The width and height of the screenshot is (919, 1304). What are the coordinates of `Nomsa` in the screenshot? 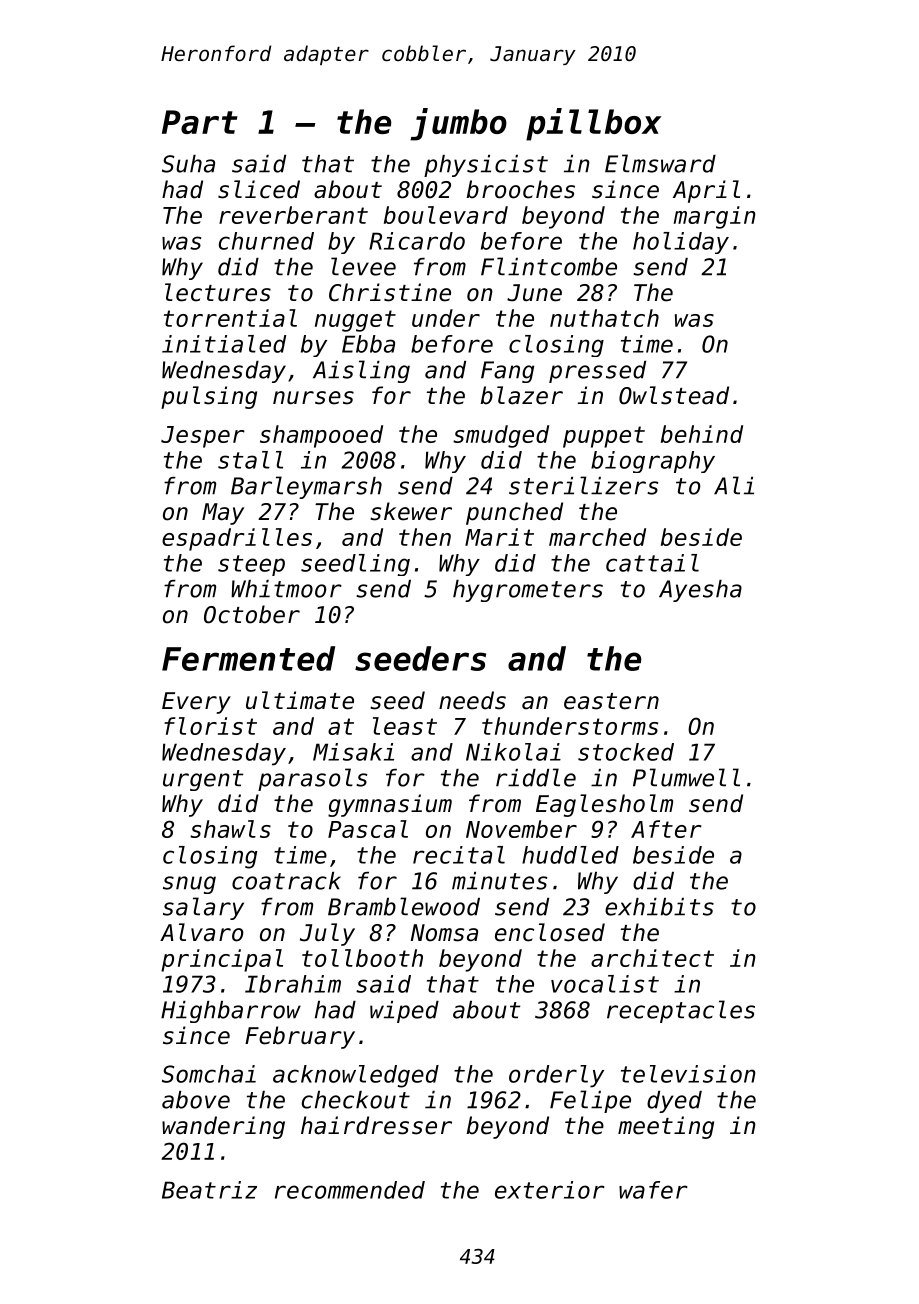 It's located at (444, 933).
